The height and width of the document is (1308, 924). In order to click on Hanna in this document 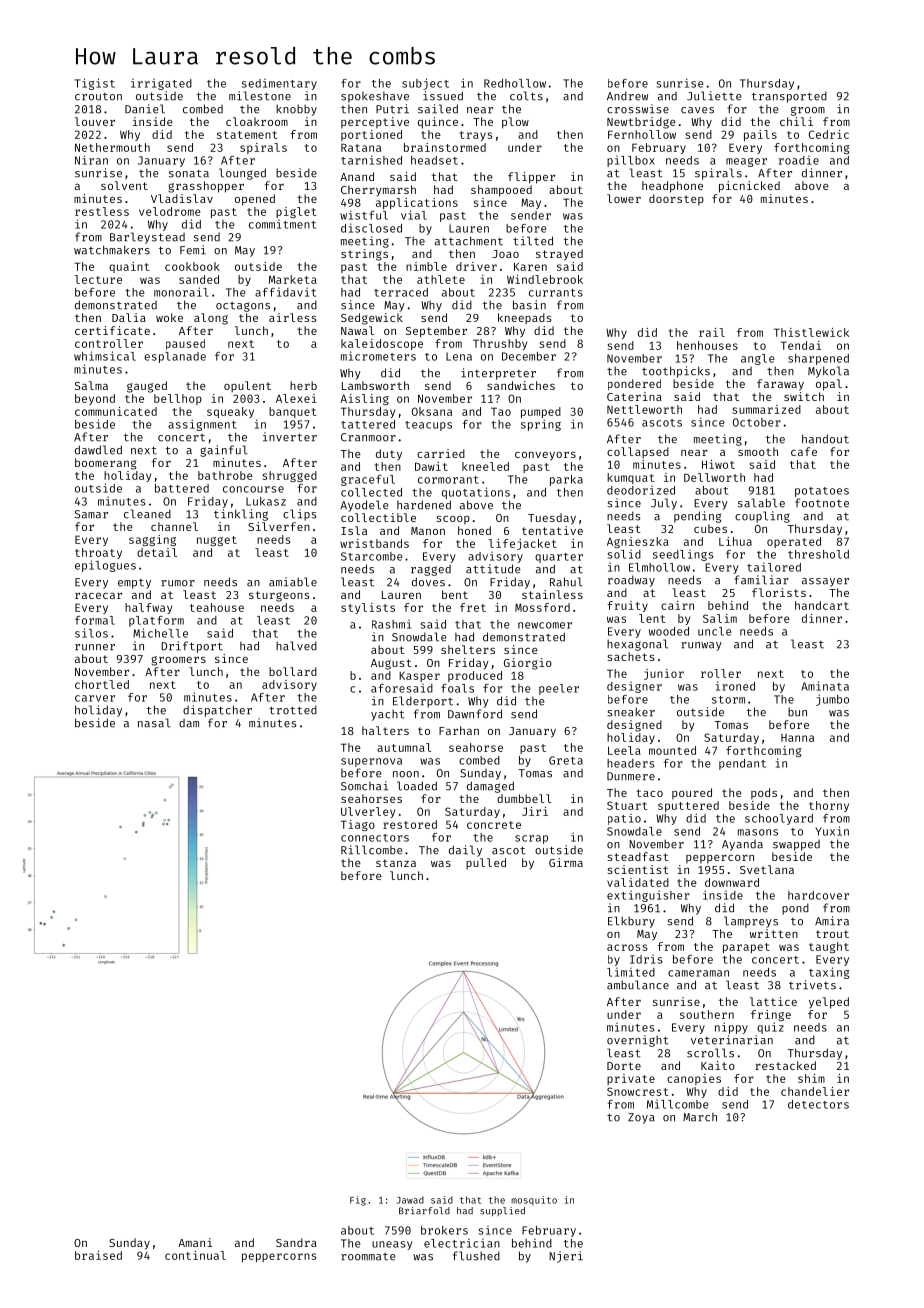, I will do `click(797, 738)`.
